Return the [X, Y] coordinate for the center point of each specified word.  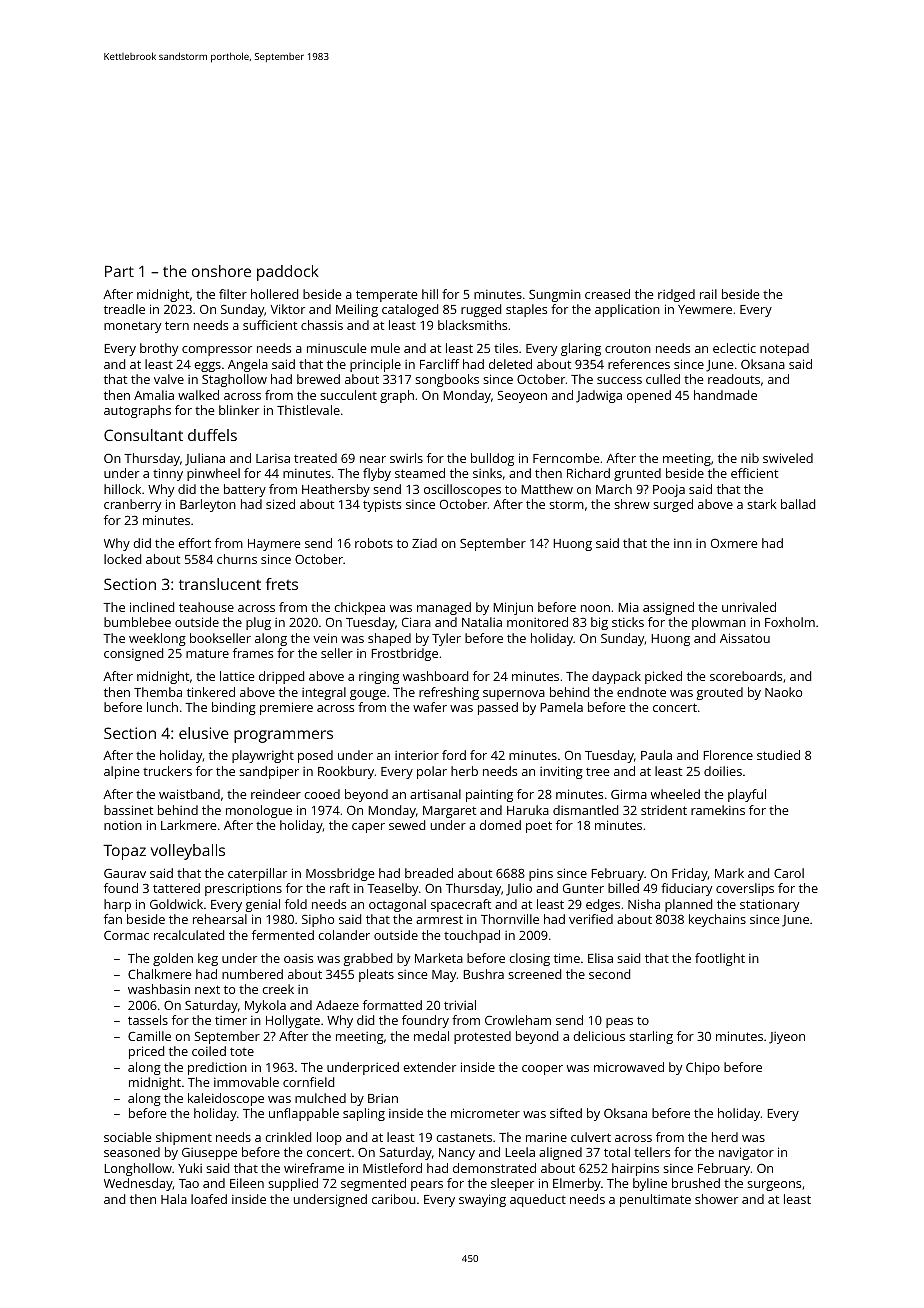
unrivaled [749, 607]
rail [708, 294]
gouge [368, 695]
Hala [174, 1199]
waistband [189, 794]
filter [233, 294]
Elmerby [577, 1184]
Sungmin [555, 295]
